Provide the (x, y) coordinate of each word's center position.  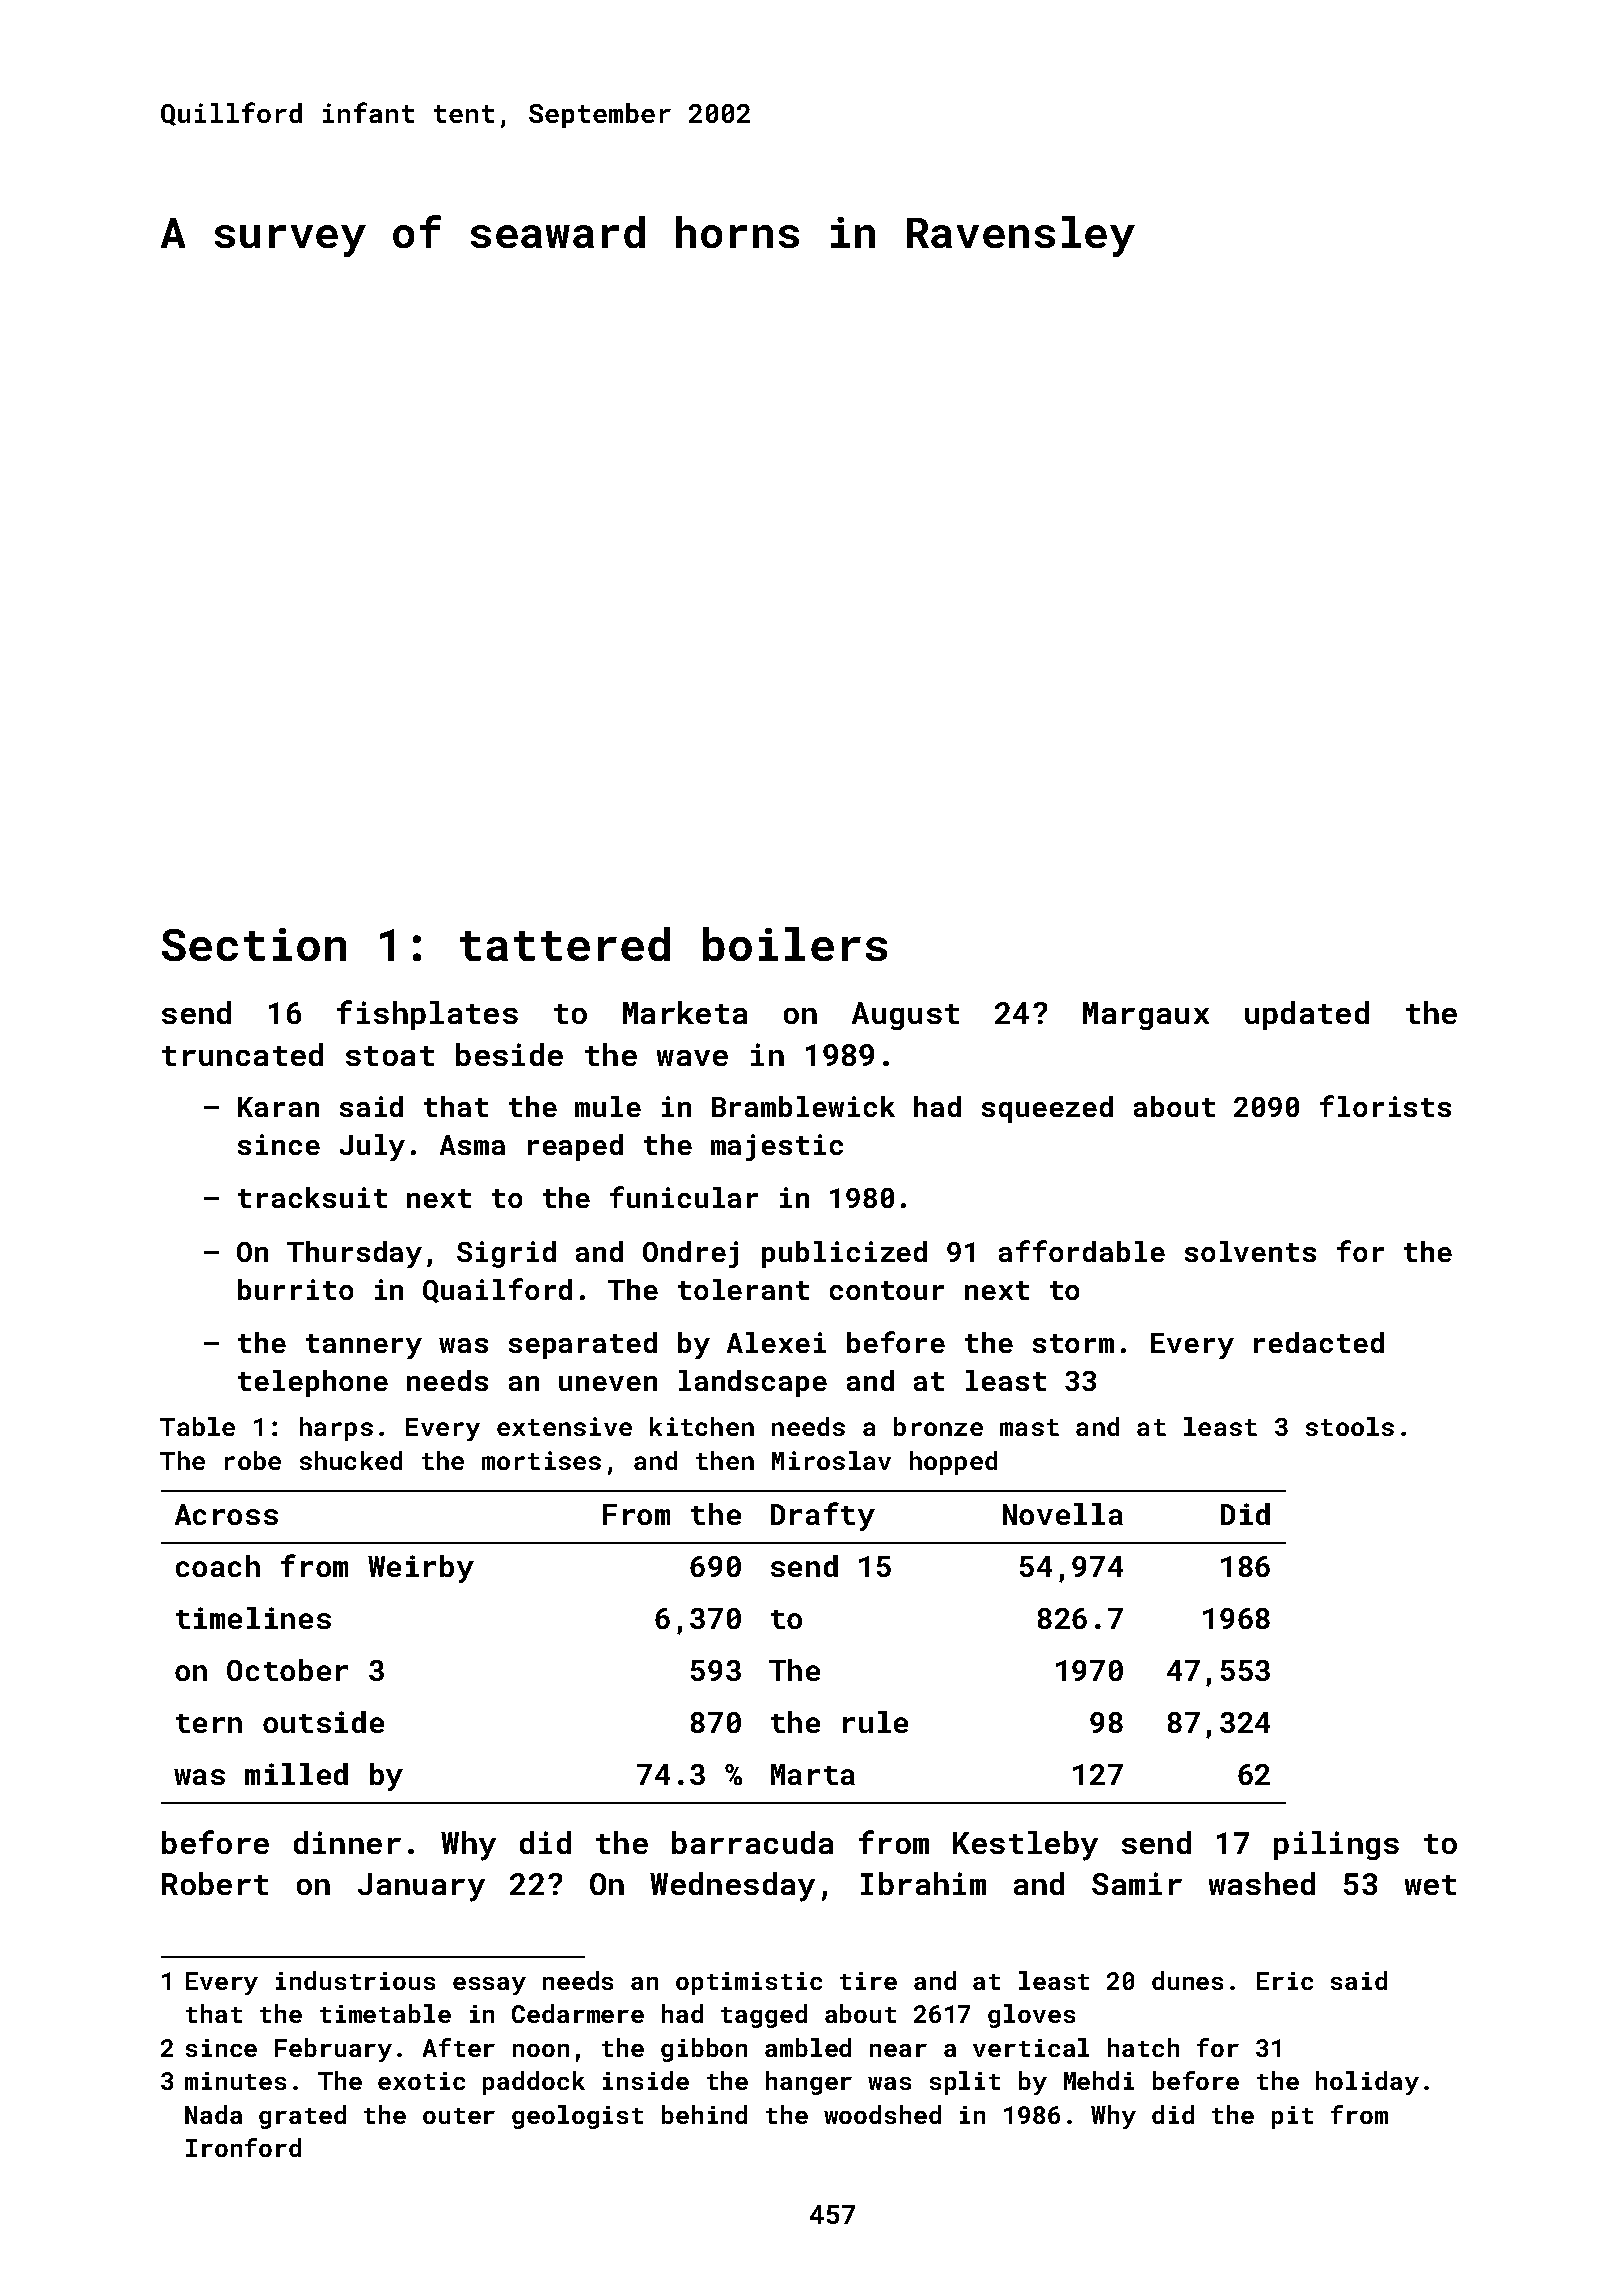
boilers (795, 944)
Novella (1063, 1514)
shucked (351, 1460)
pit (1292, 2117)
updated (1307, 1015)
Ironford (243, 2147)
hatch (1143, 2047)
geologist (577, 2117)
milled (296, 1774)
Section (254, 944)
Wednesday (732, 1887)
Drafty (823, 1516)
